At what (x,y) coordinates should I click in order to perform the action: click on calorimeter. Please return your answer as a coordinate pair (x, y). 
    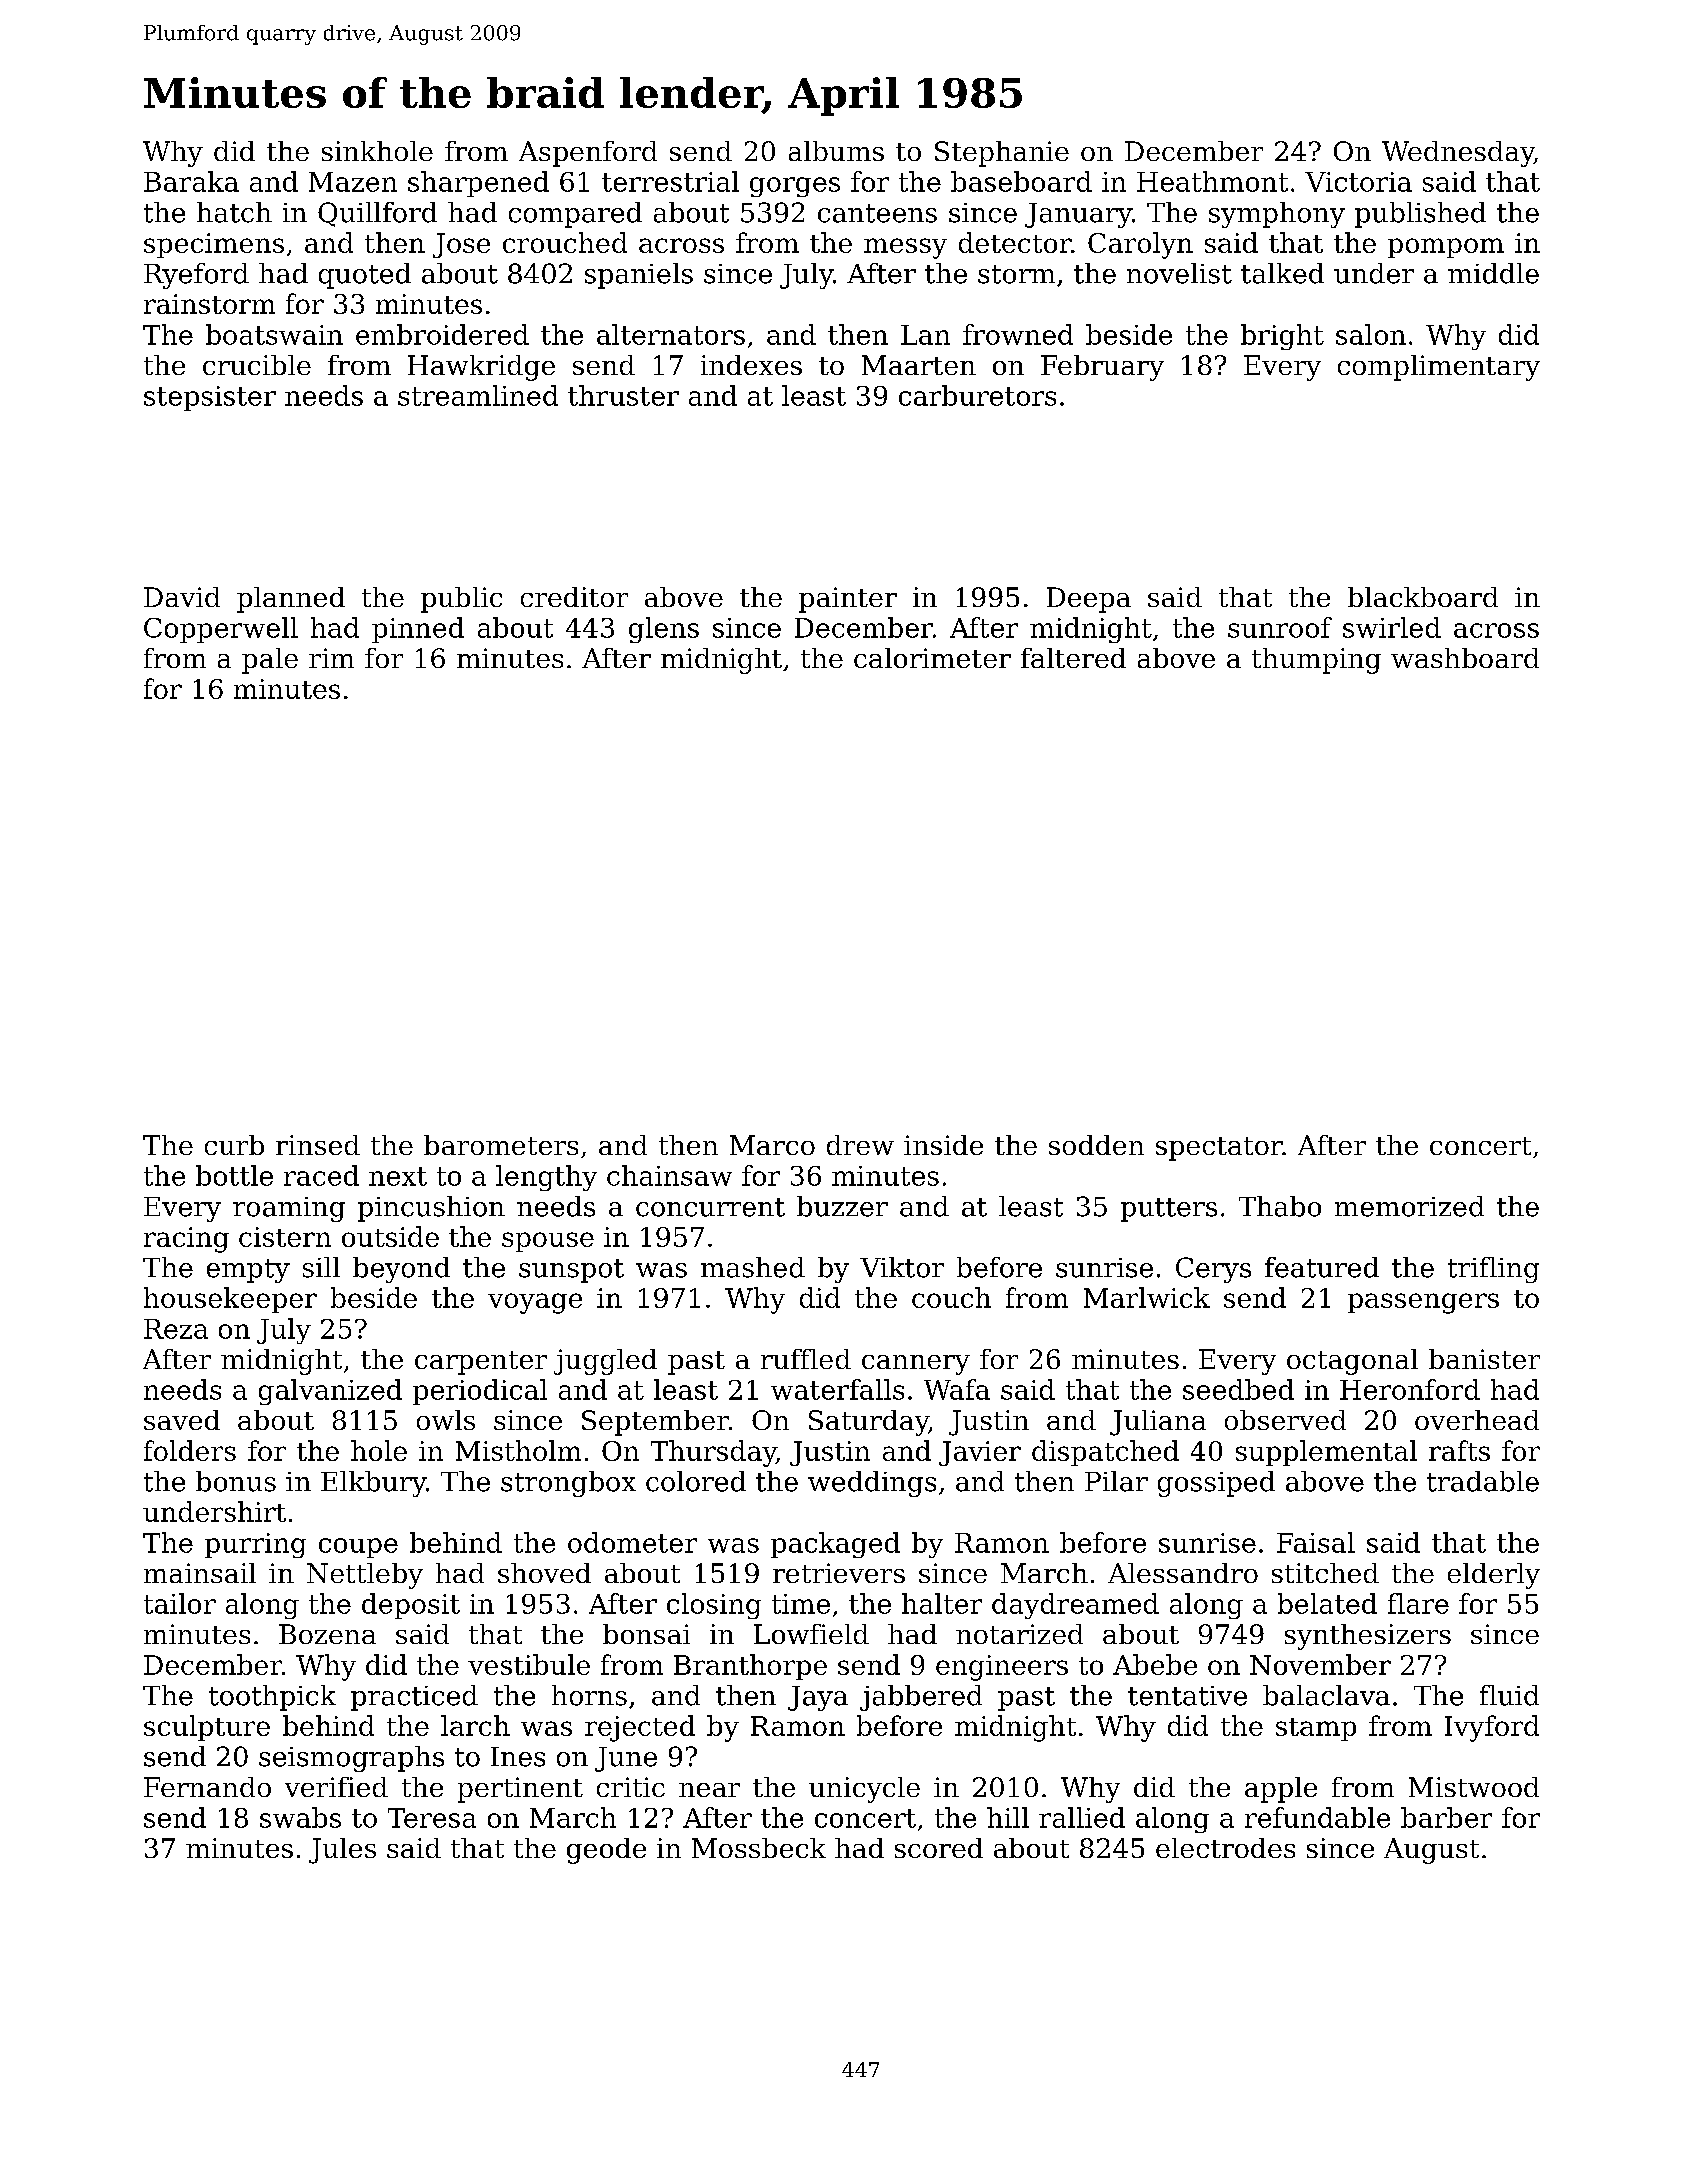
    Looking at the image, I should click on (932, 658).
